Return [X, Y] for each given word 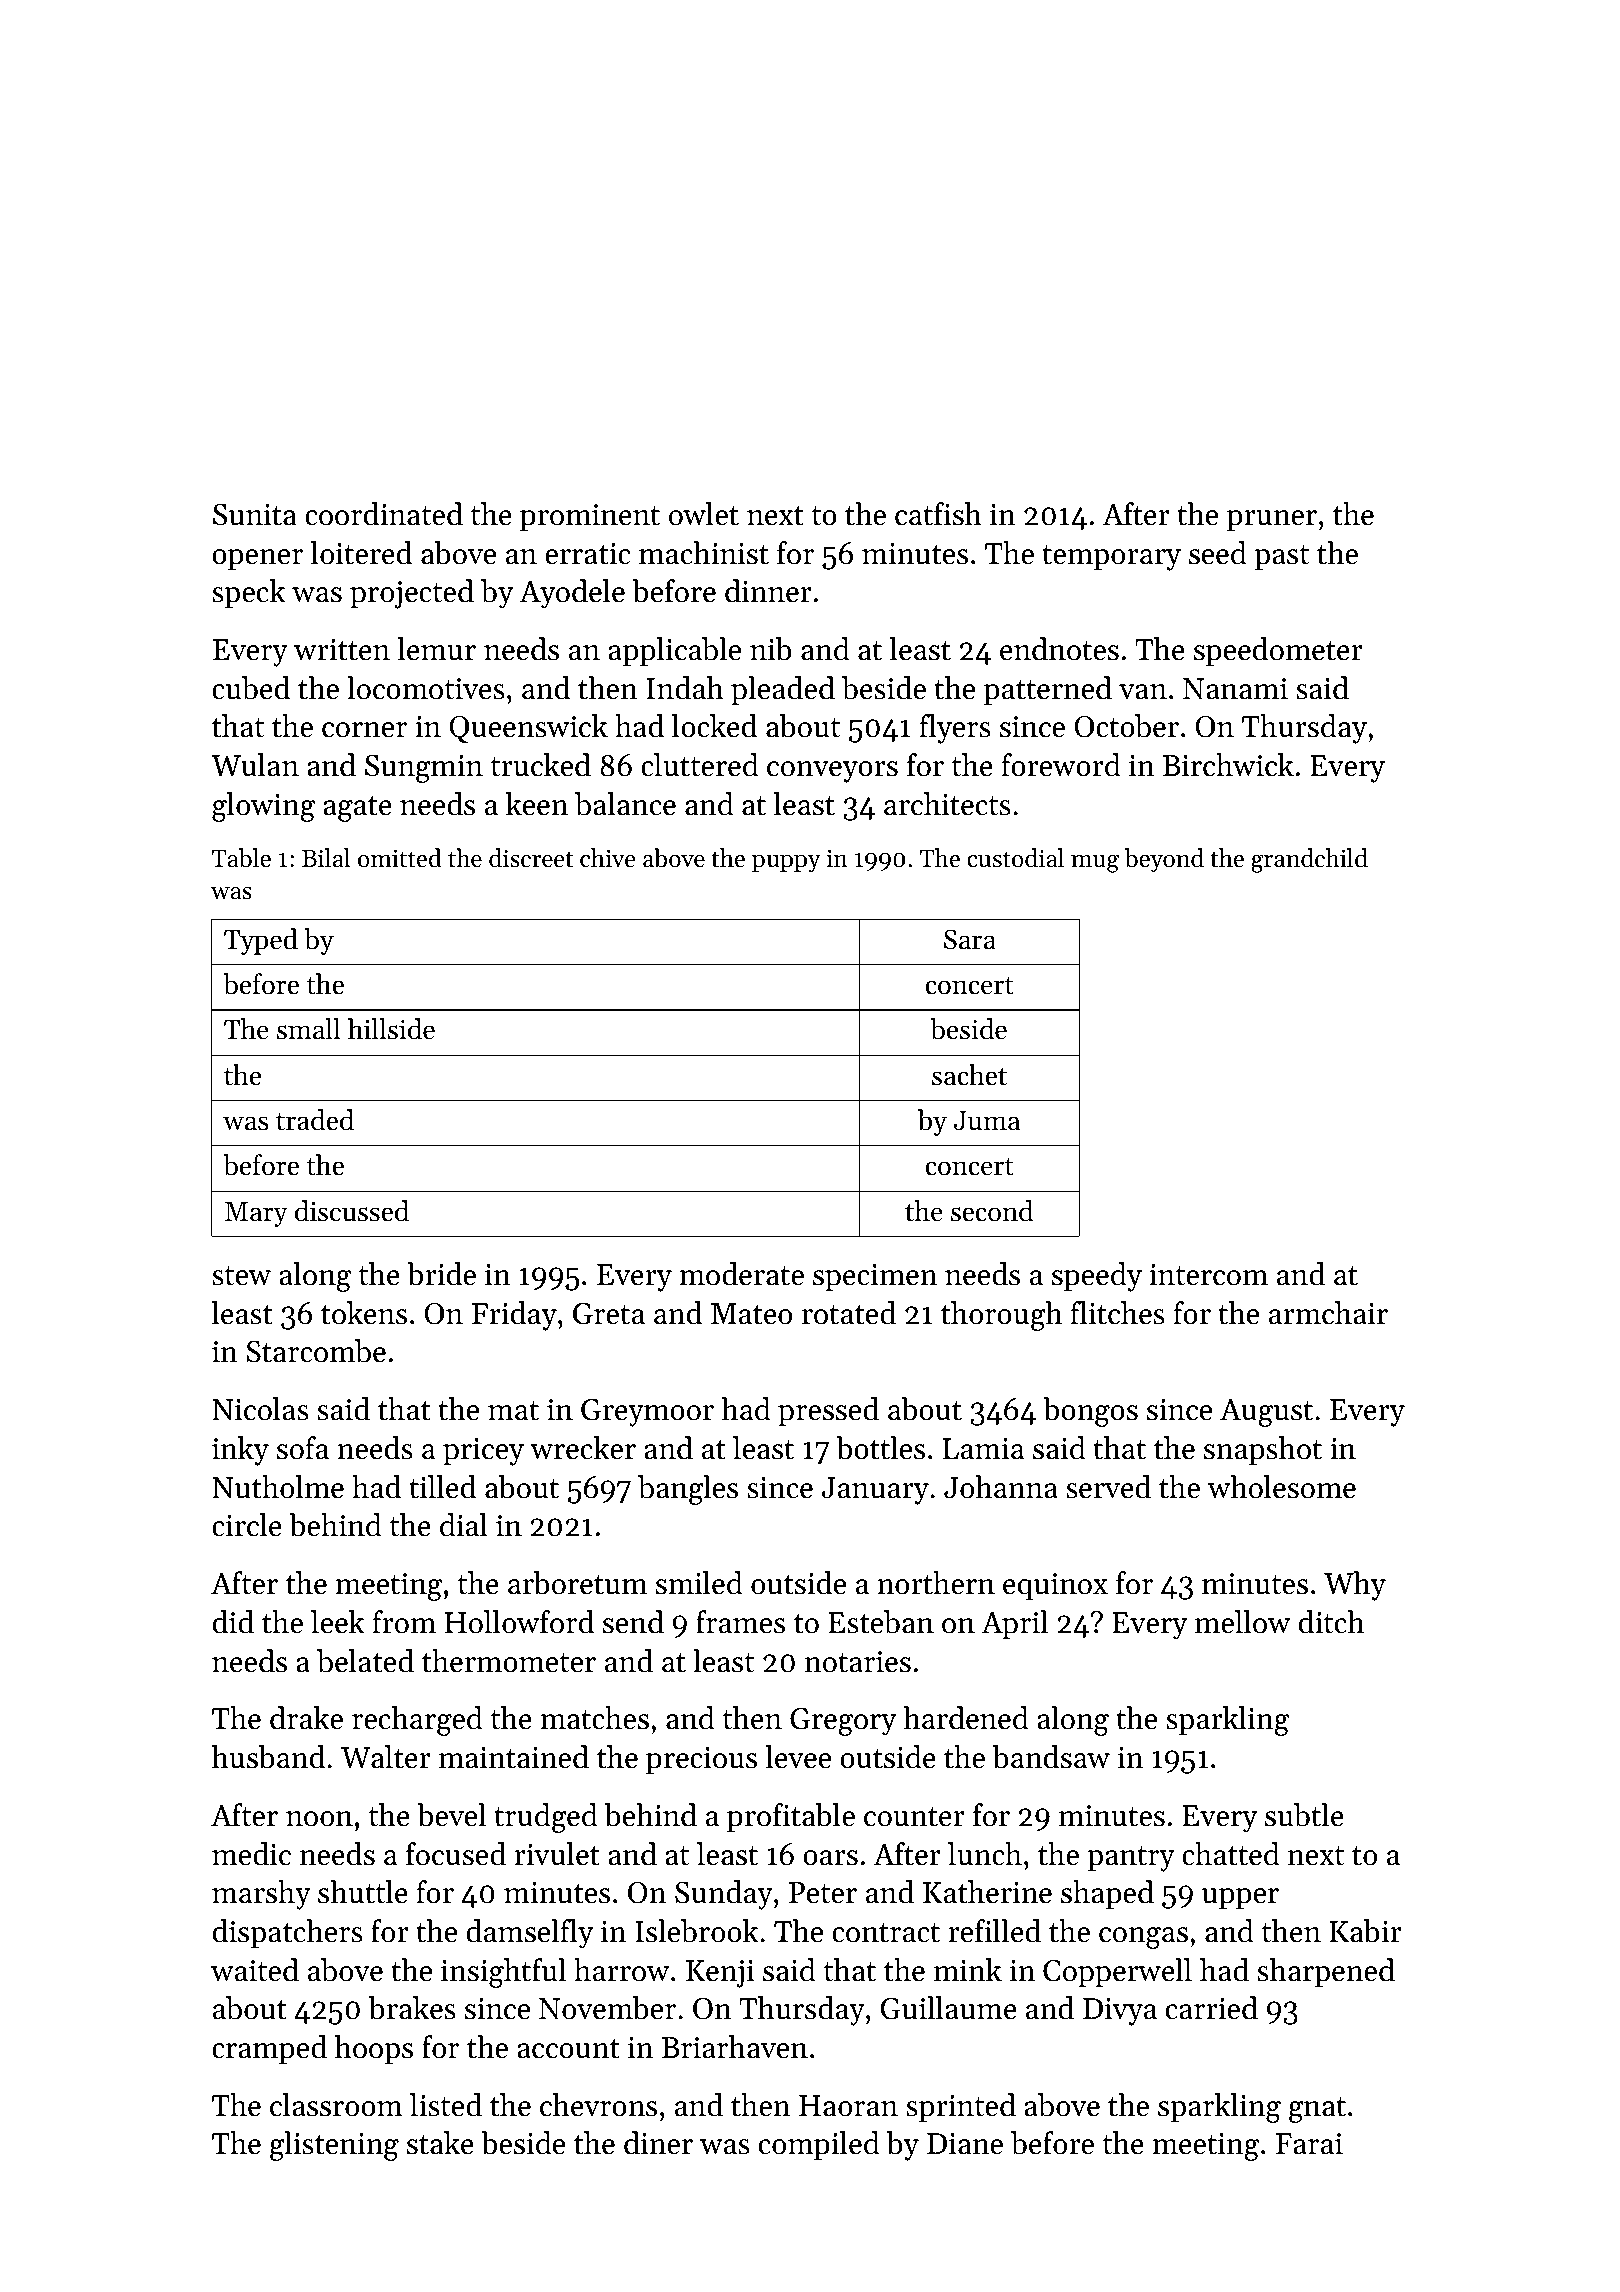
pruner [1272, 520]
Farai [1309, 2144]
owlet [704, 514]
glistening [334, 2146]
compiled [819, 2145]
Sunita [255, 515]
